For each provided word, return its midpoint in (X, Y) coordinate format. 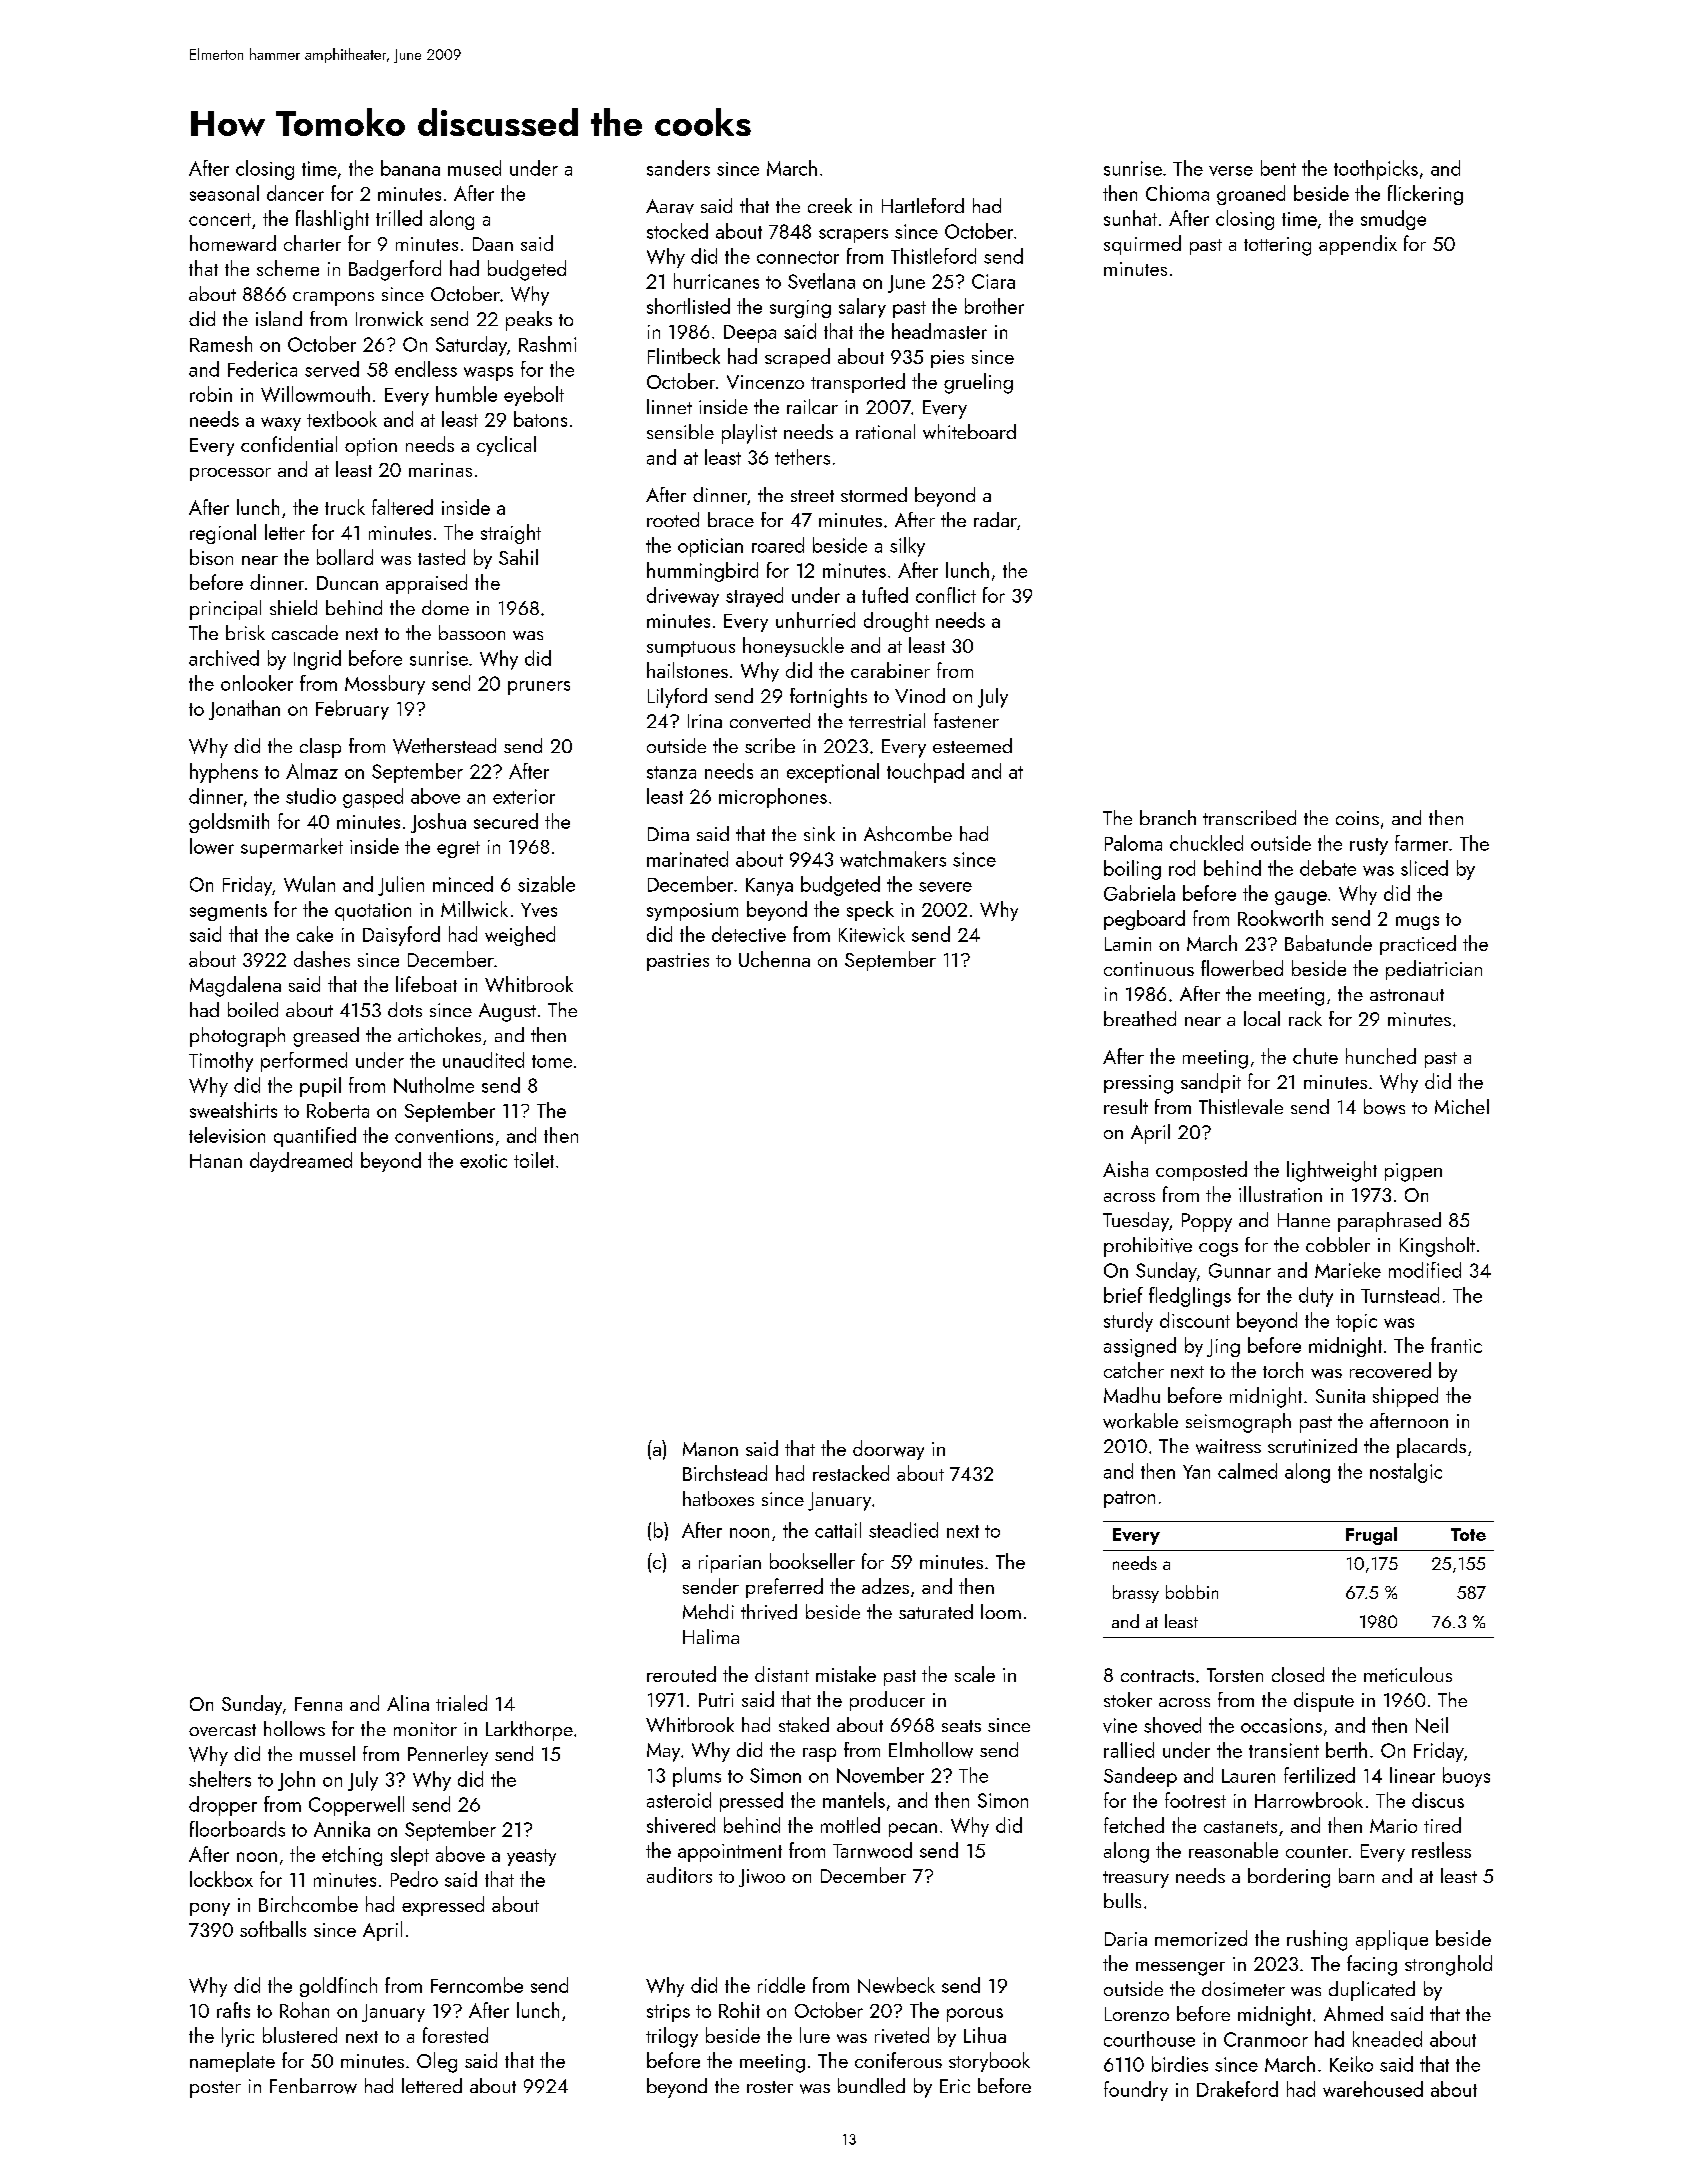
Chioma (1177, 193)
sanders (678, 168)
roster (770, 2087)
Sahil (518, 557)
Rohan (304, 2010)
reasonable (1233, 1850)
